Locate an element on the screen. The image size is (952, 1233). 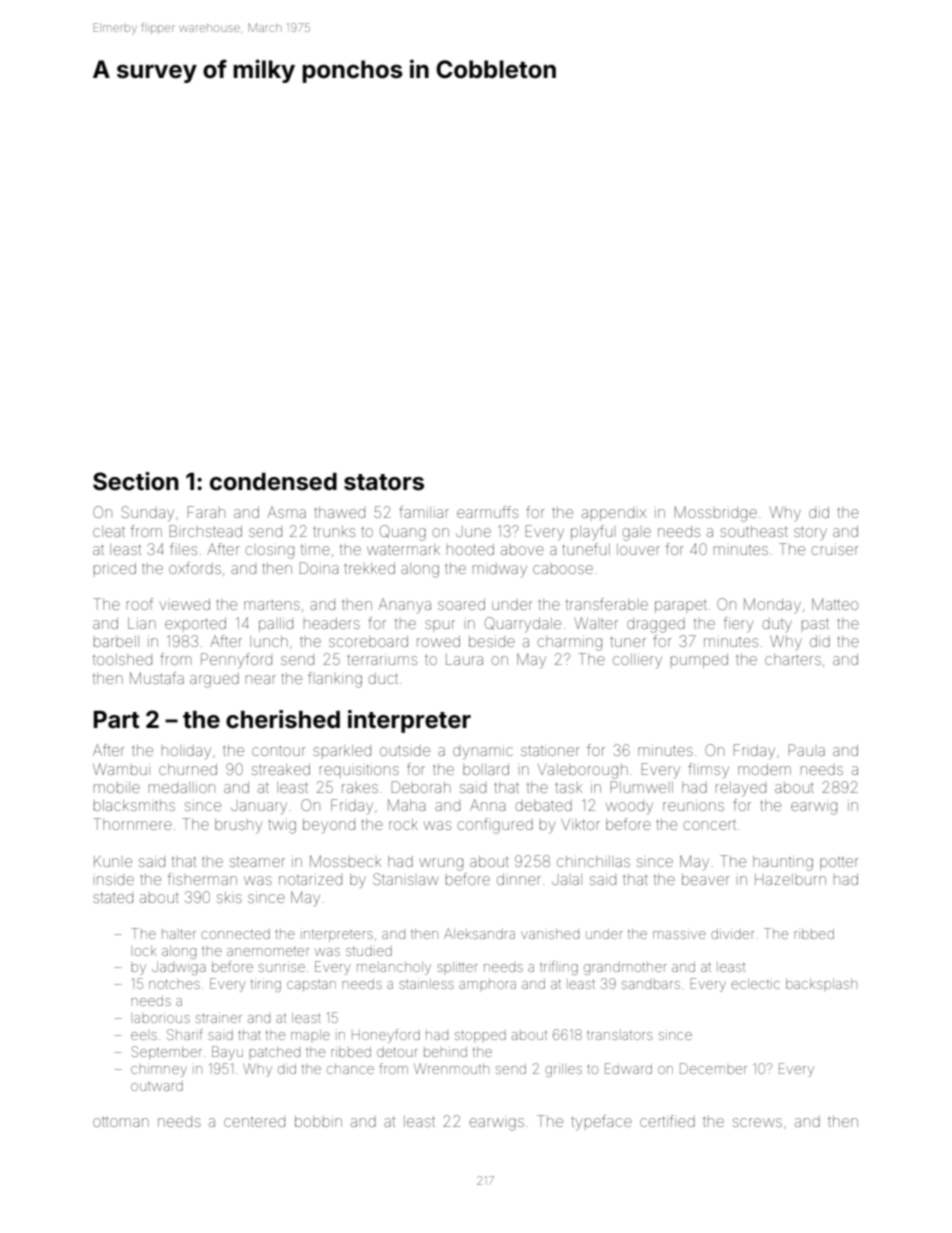
Mossbridge is located at coordinates (716, 514).
